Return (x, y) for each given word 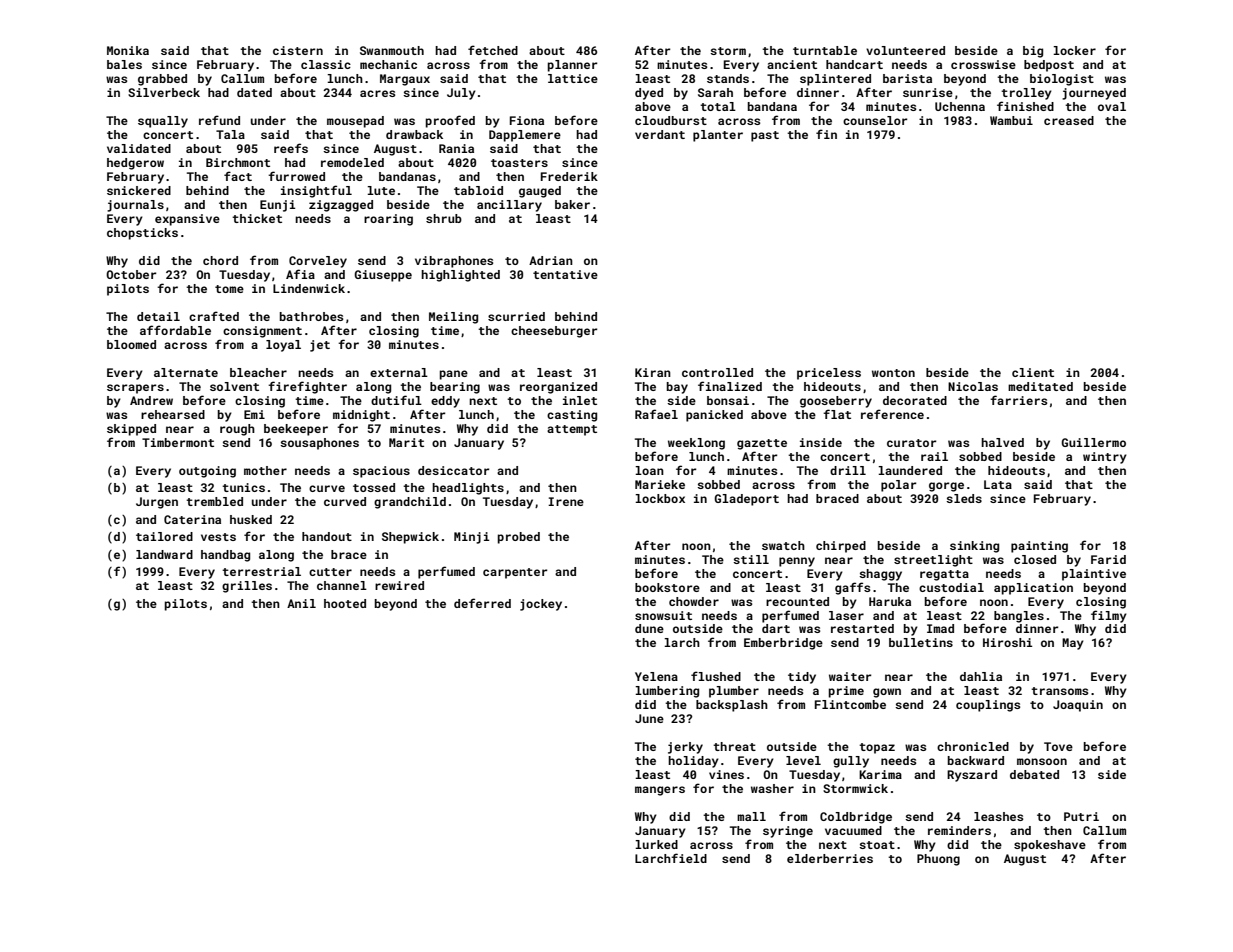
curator (911, 443)
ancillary (509, 206)
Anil (301, 603)
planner (572, 66)
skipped (131, 430)
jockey (541, 605)
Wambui (1011, 120)
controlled (717, 372)
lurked (656, 844)
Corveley (318, 262)
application (1033, 589)
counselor (875, 120)
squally (163, 122)
